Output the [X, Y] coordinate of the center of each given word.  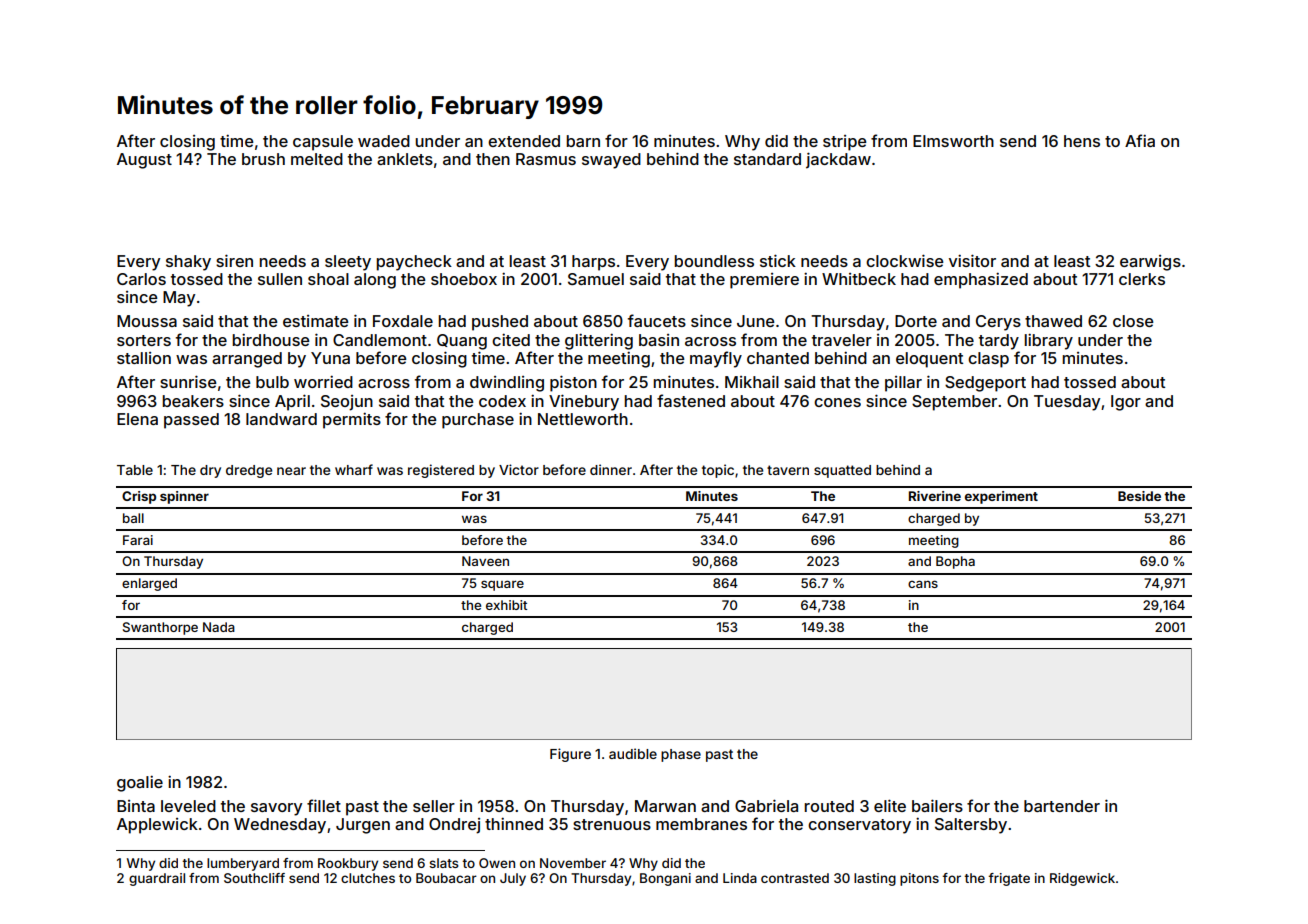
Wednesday [280, 826]
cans [923, 584]
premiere [764, 281]
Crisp [139, 497]
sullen [280, 279]
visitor [972, 260]
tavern [788, 470]
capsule [323, 143]
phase [681, 755]
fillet [324, 805]
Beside [1139, 496]
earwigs [1150, 263]
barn [583, 141]
